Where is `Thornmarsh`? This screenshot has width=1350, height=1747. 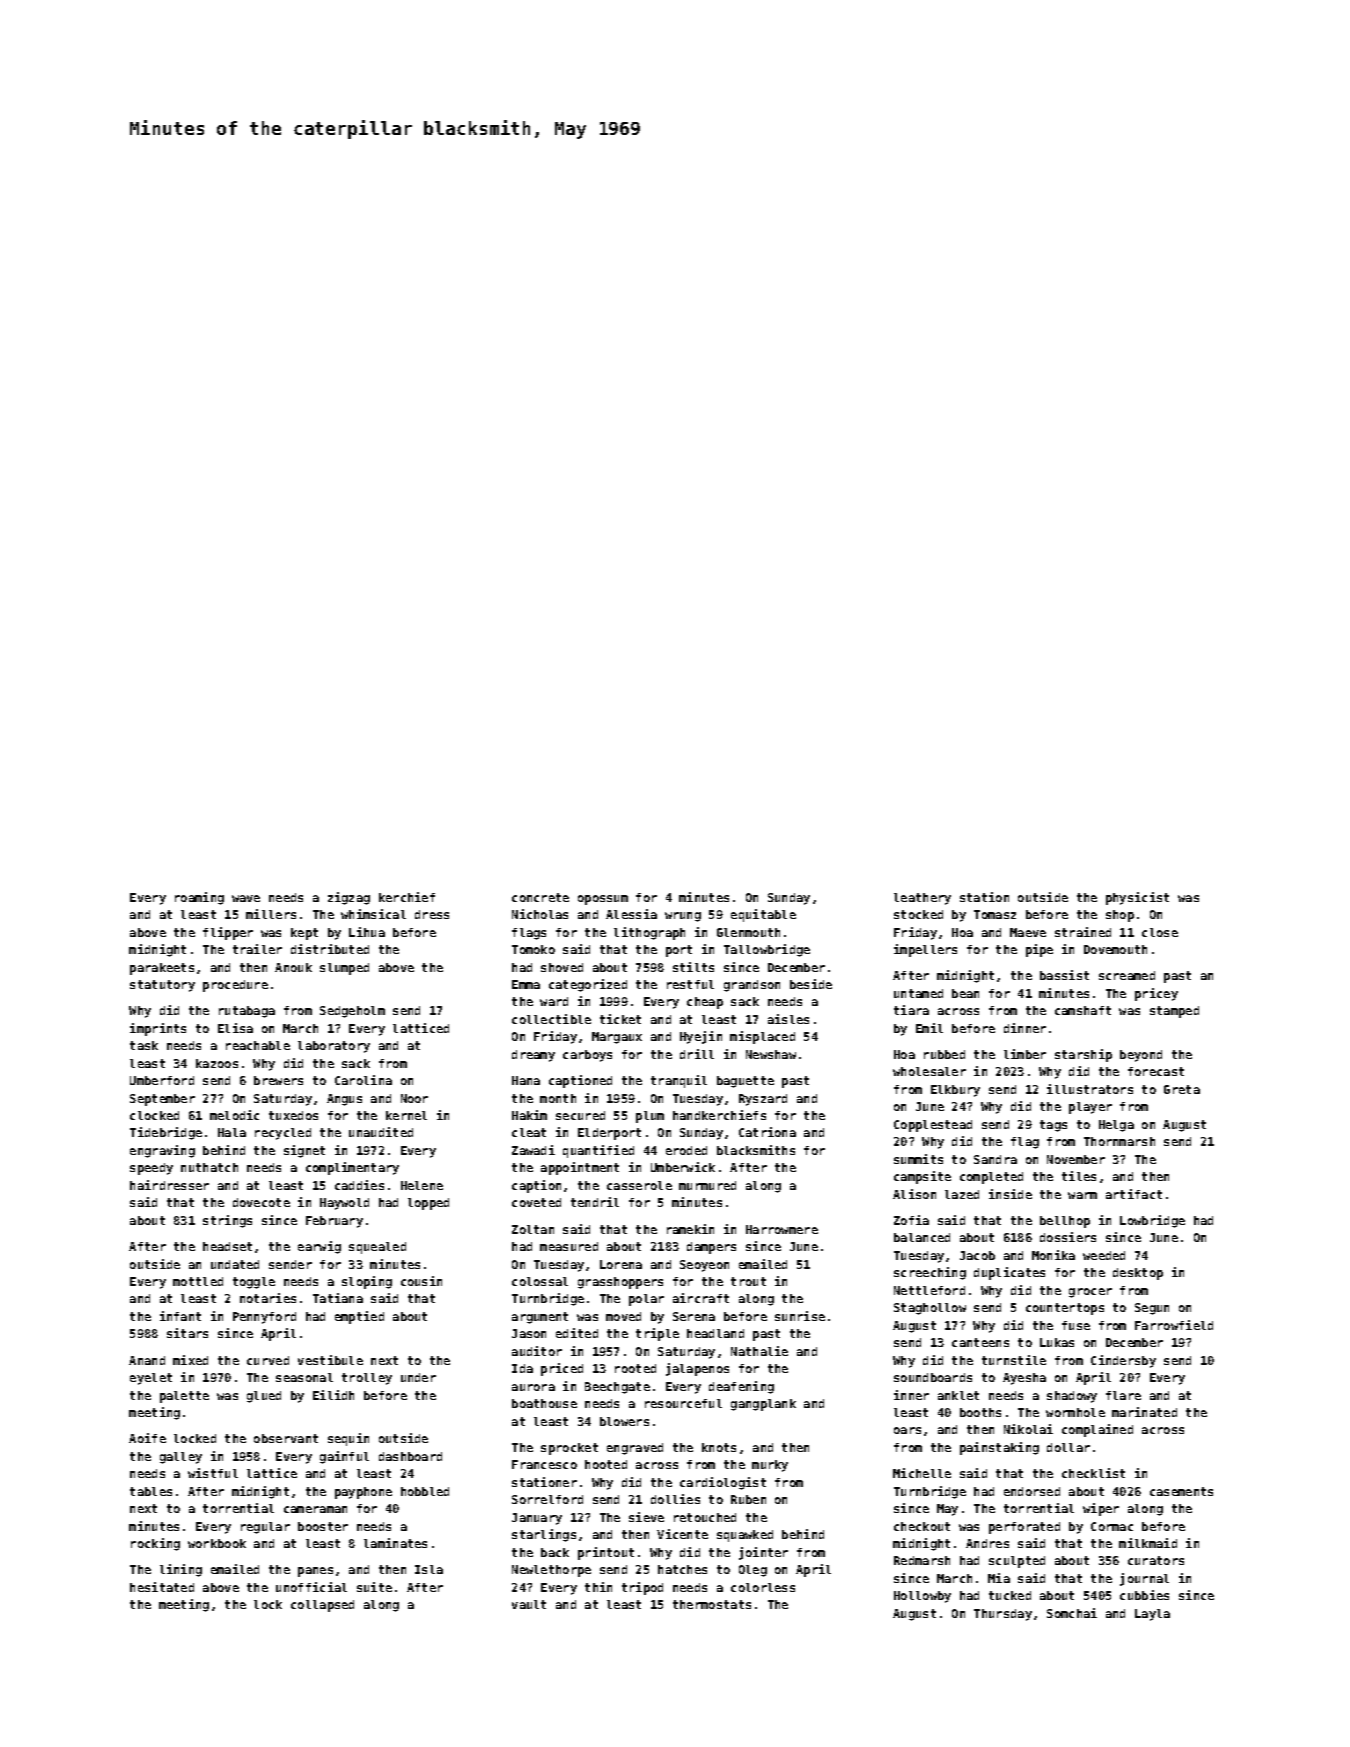 Thornmarsh is located at coordinates (1119, 1141).
